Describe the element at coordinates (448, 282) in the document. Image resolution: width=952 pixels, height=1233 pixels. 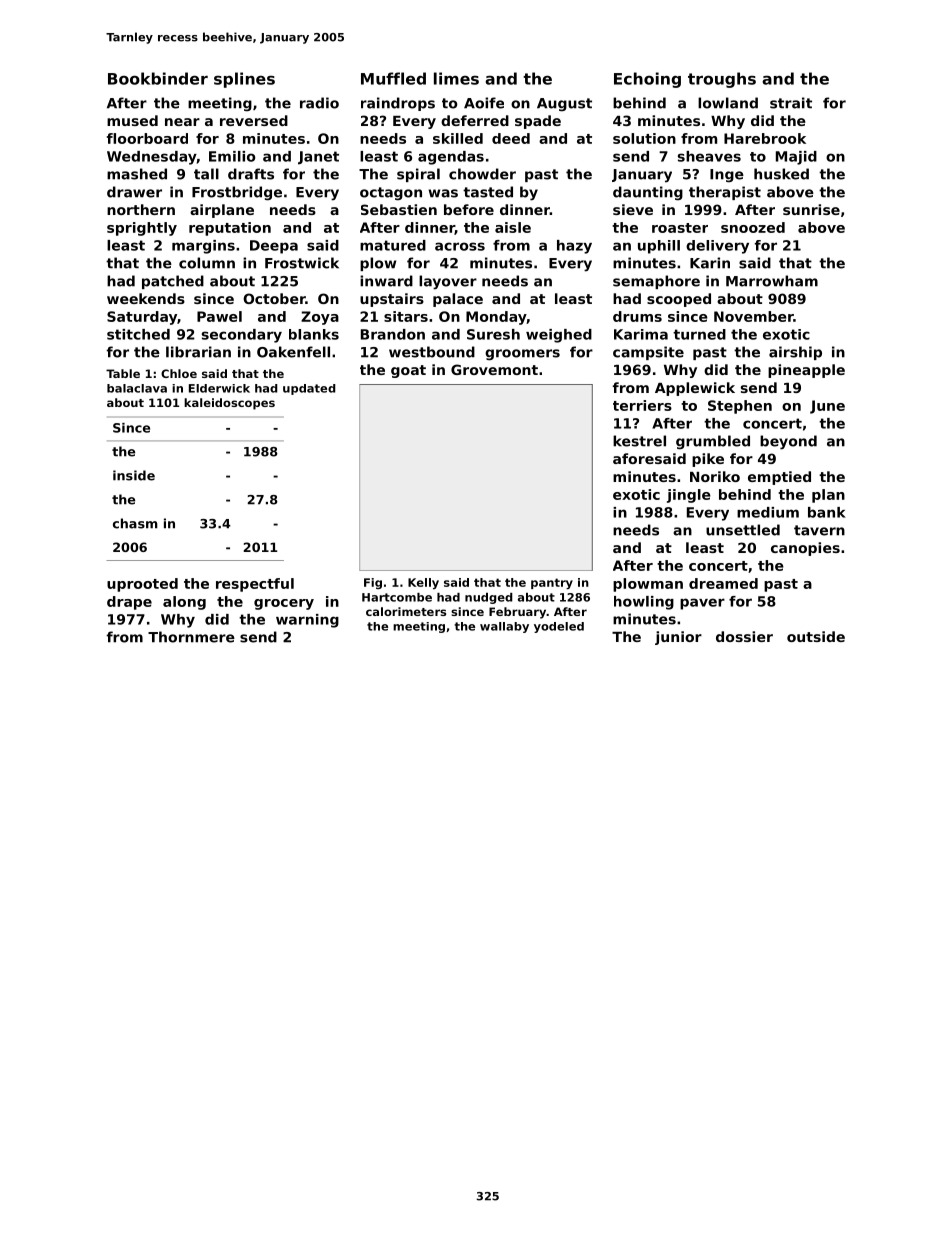
I see `layover` at that location.
